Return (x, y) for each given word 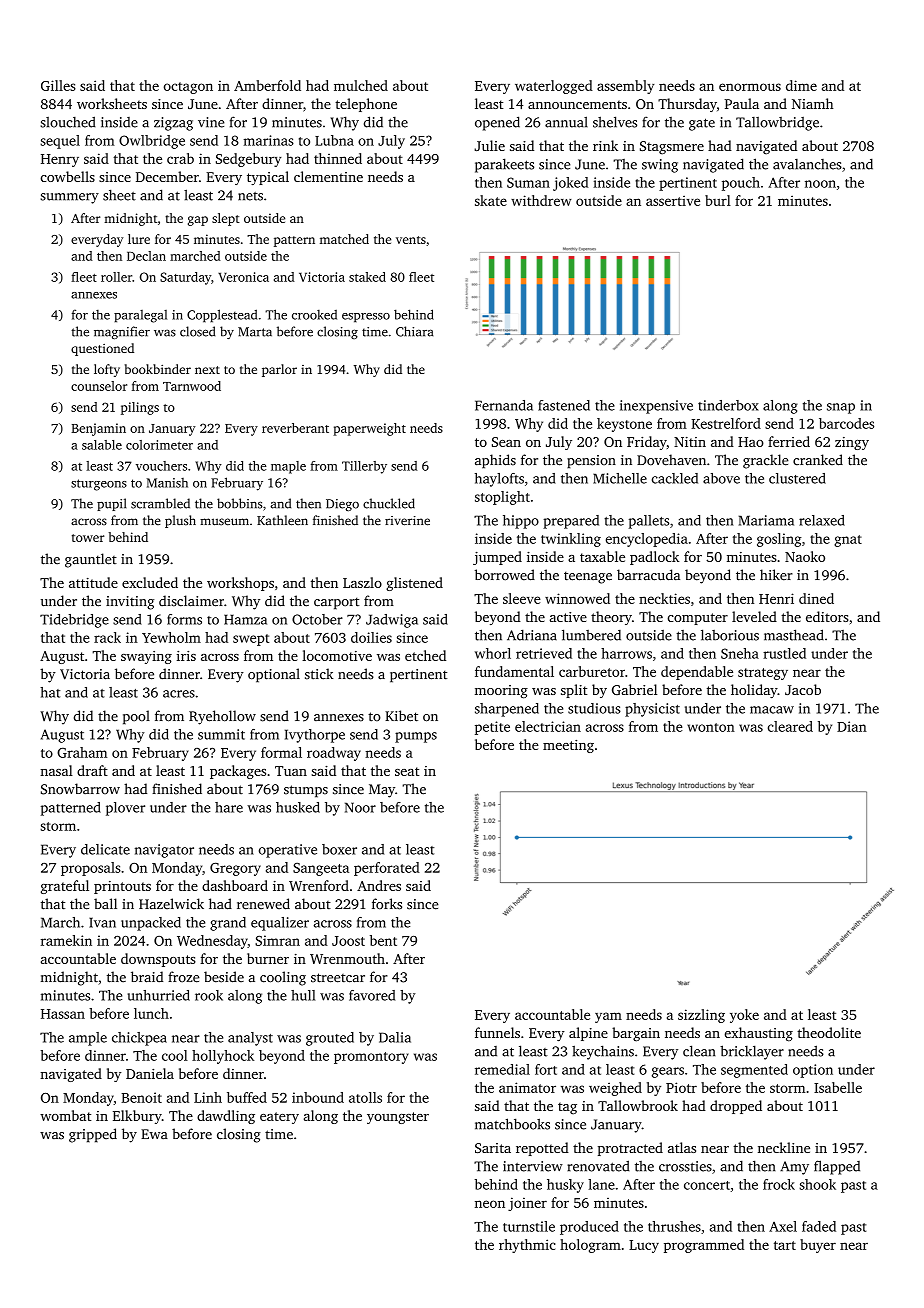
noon (820, 184)
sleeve (522, 598)
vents (411, 240)
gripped (93, 1135)
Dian (852, 726)
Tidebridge (74, 621)
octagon (188, 88)
